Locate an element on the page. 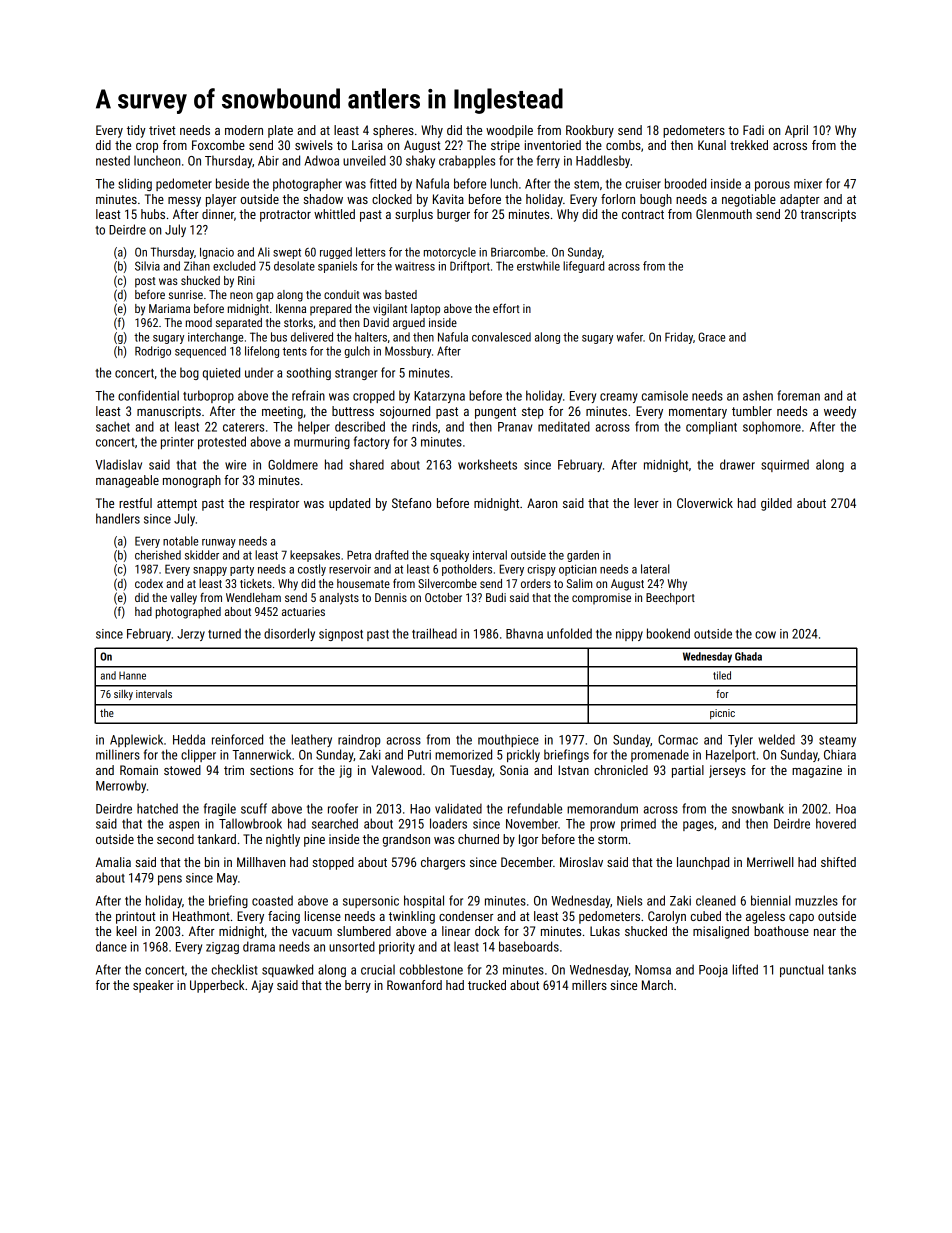  Kavita is located at coordinates (448, 199).
